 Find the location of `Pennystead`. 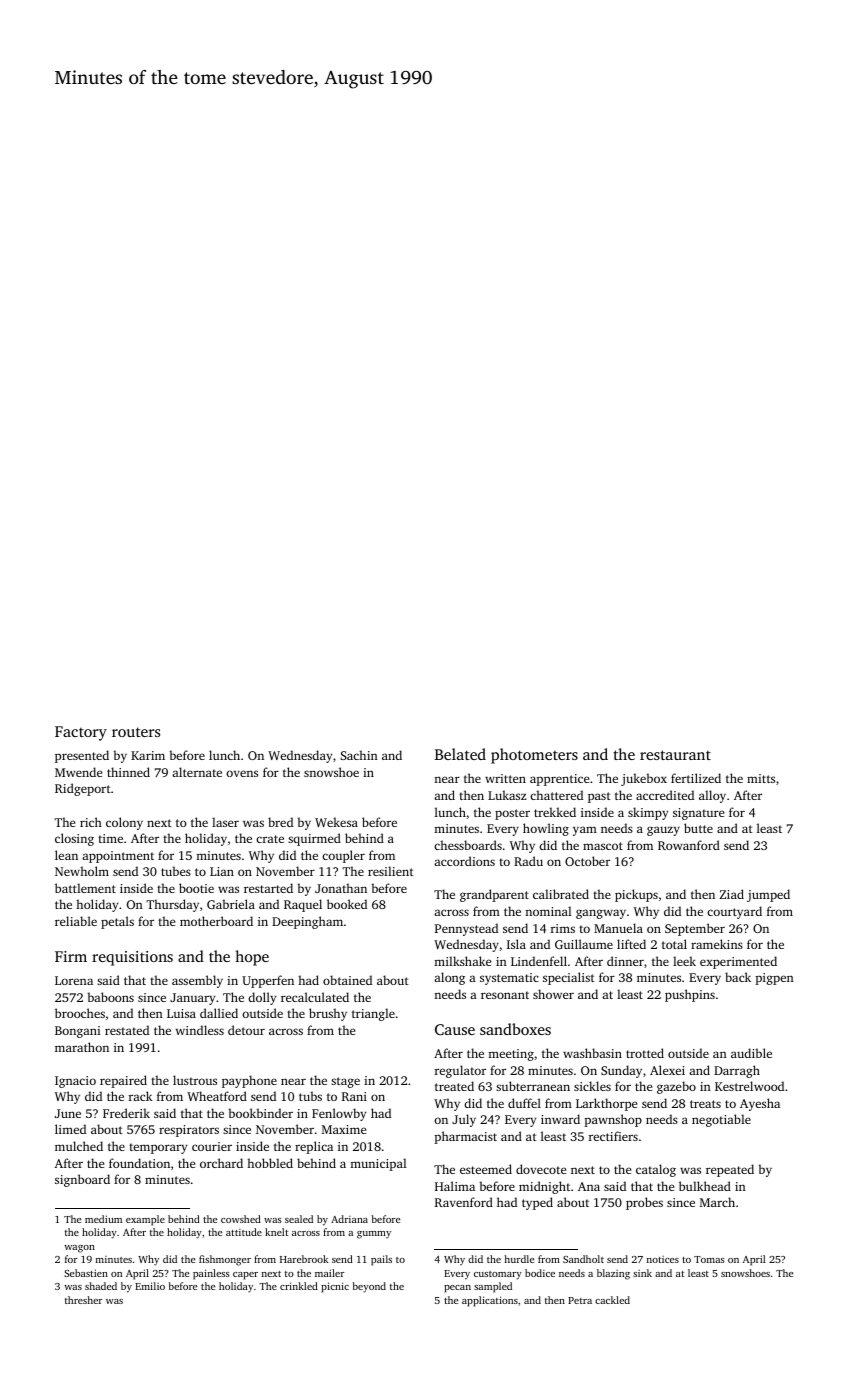

Pennystead is located at coordinates (466, 929).
